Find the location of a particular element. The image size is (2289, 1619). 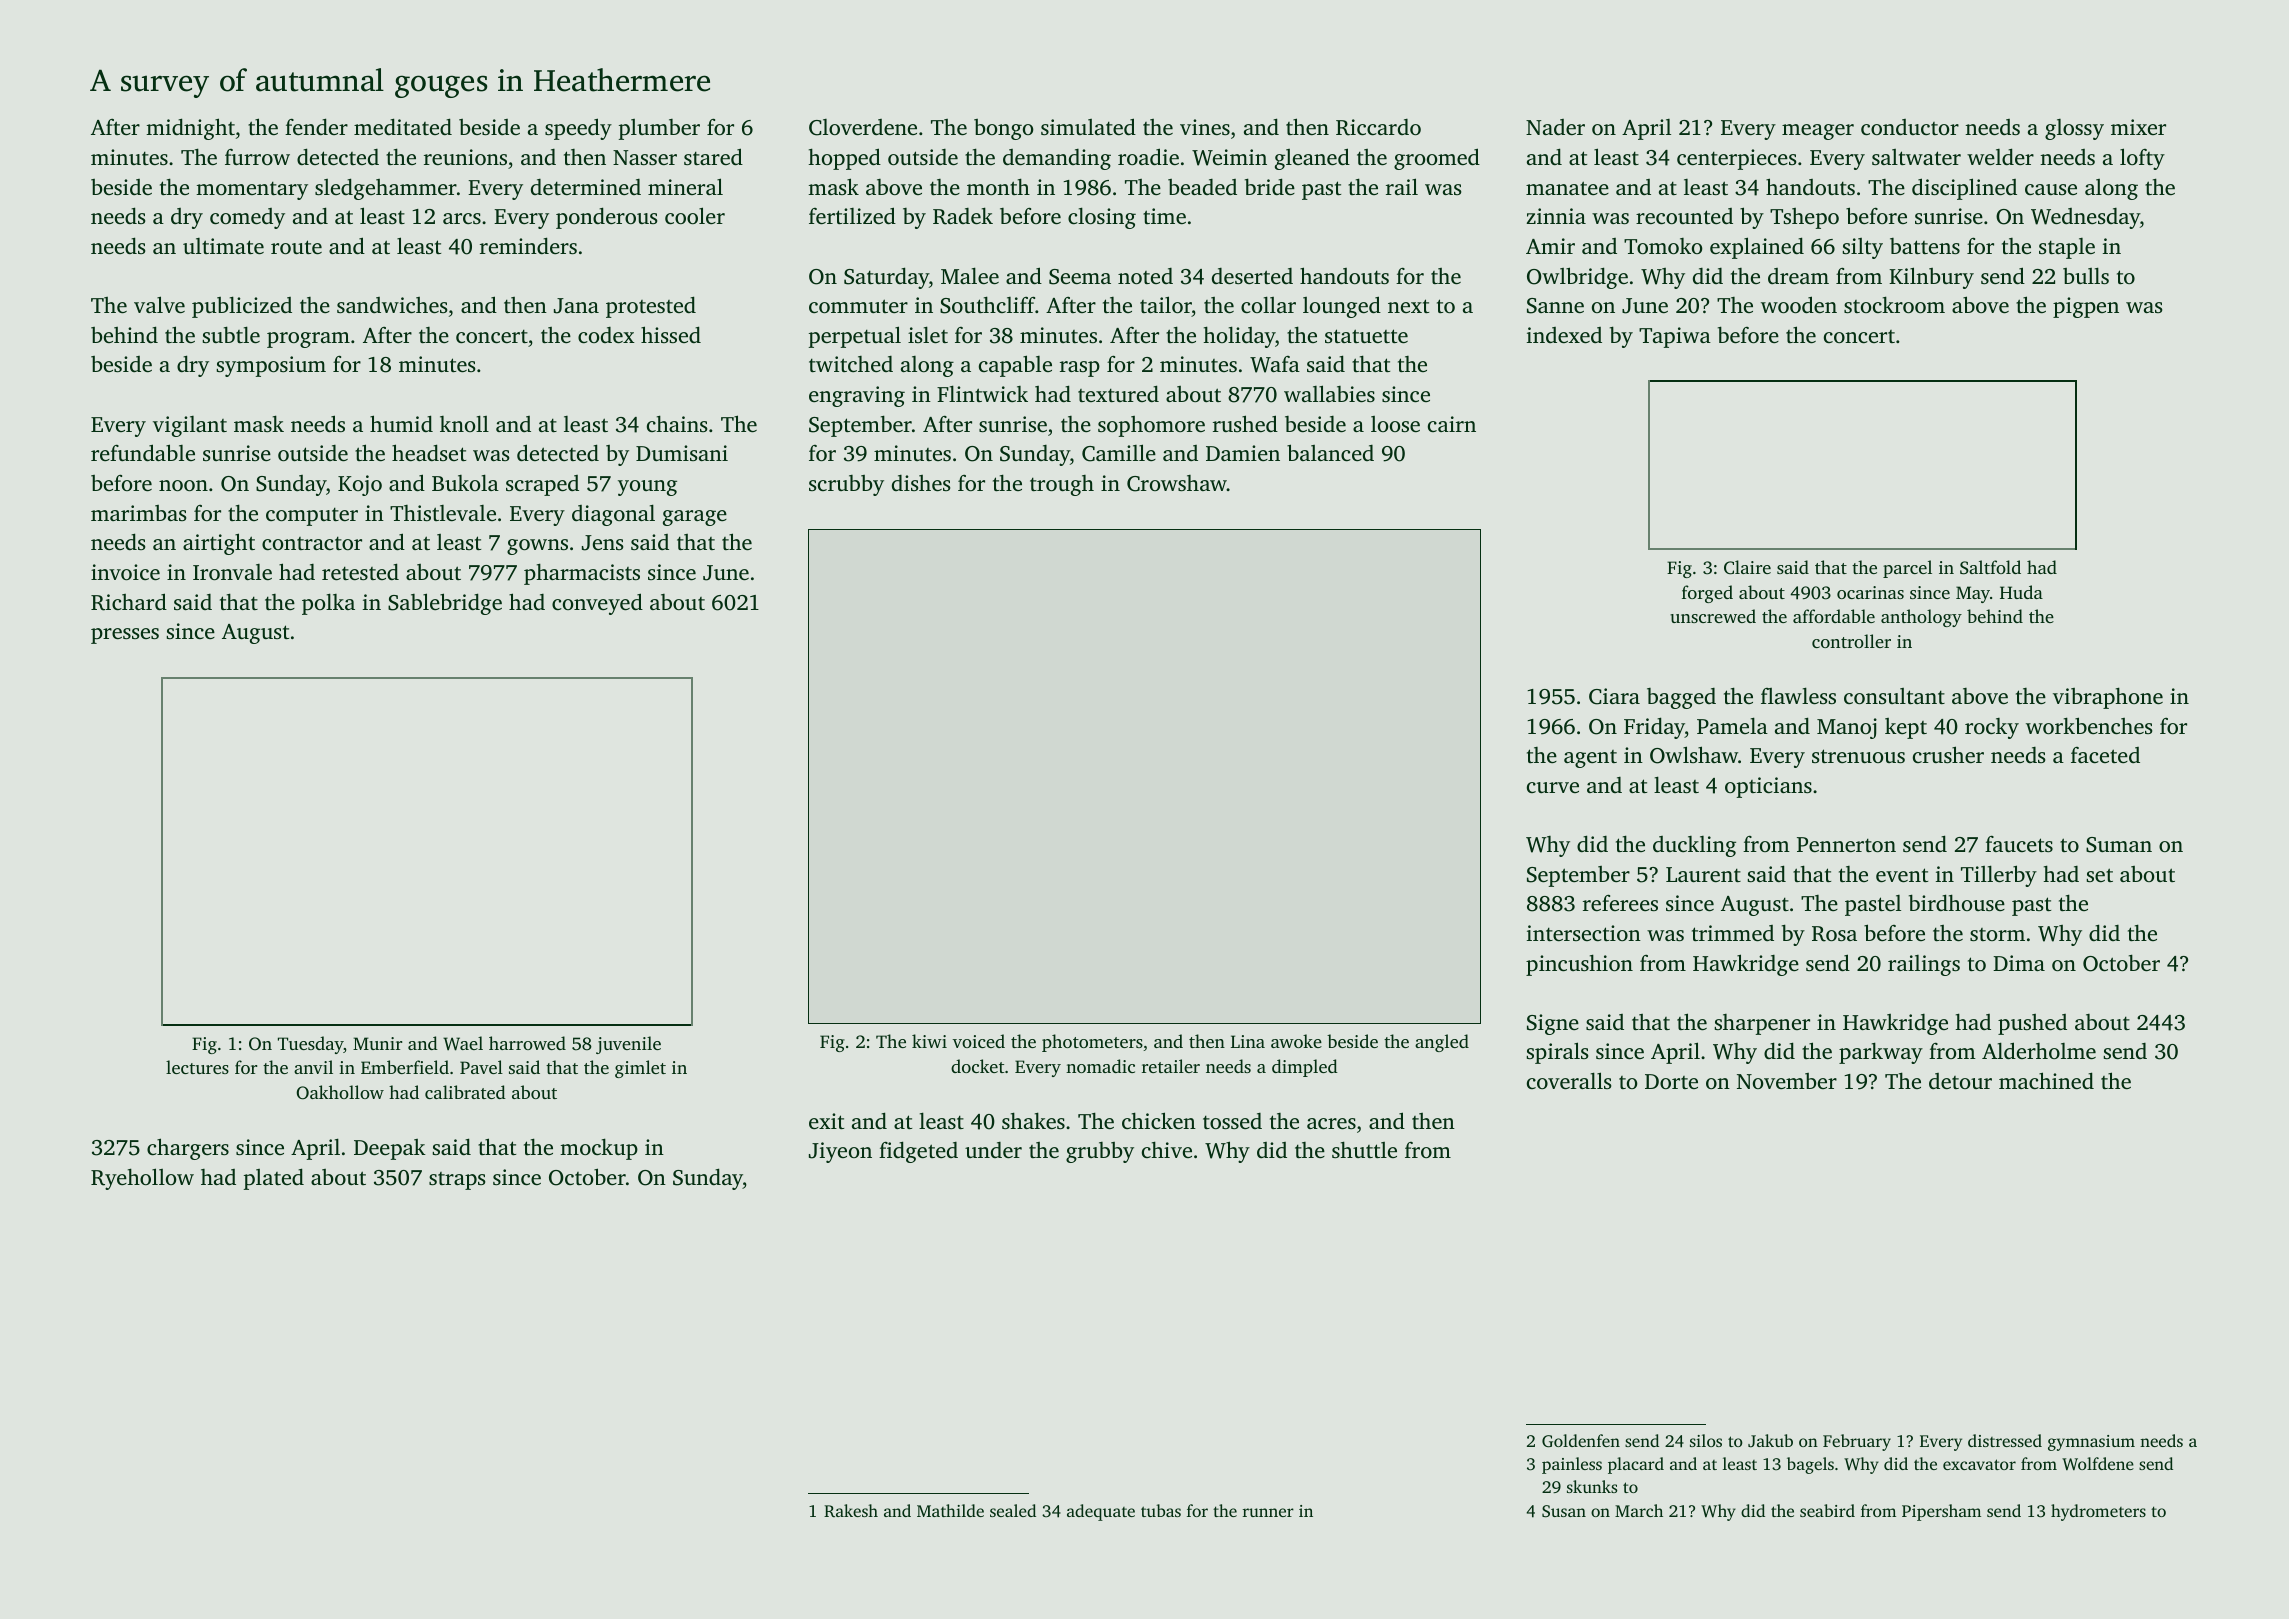

engraving is located at coordinates (857, 396).
